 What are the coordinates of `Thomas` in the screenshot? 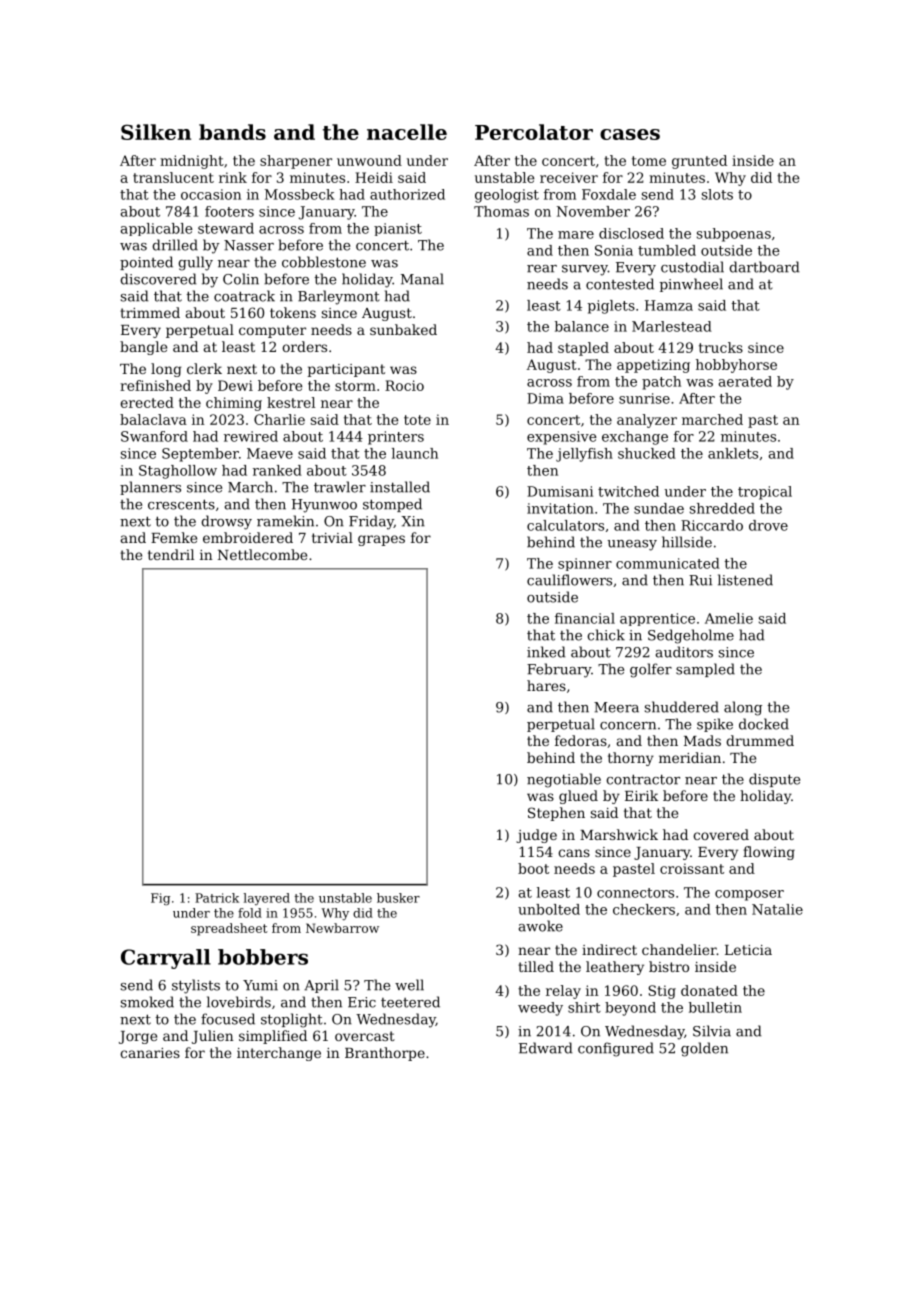 It's located at (501, 211).
